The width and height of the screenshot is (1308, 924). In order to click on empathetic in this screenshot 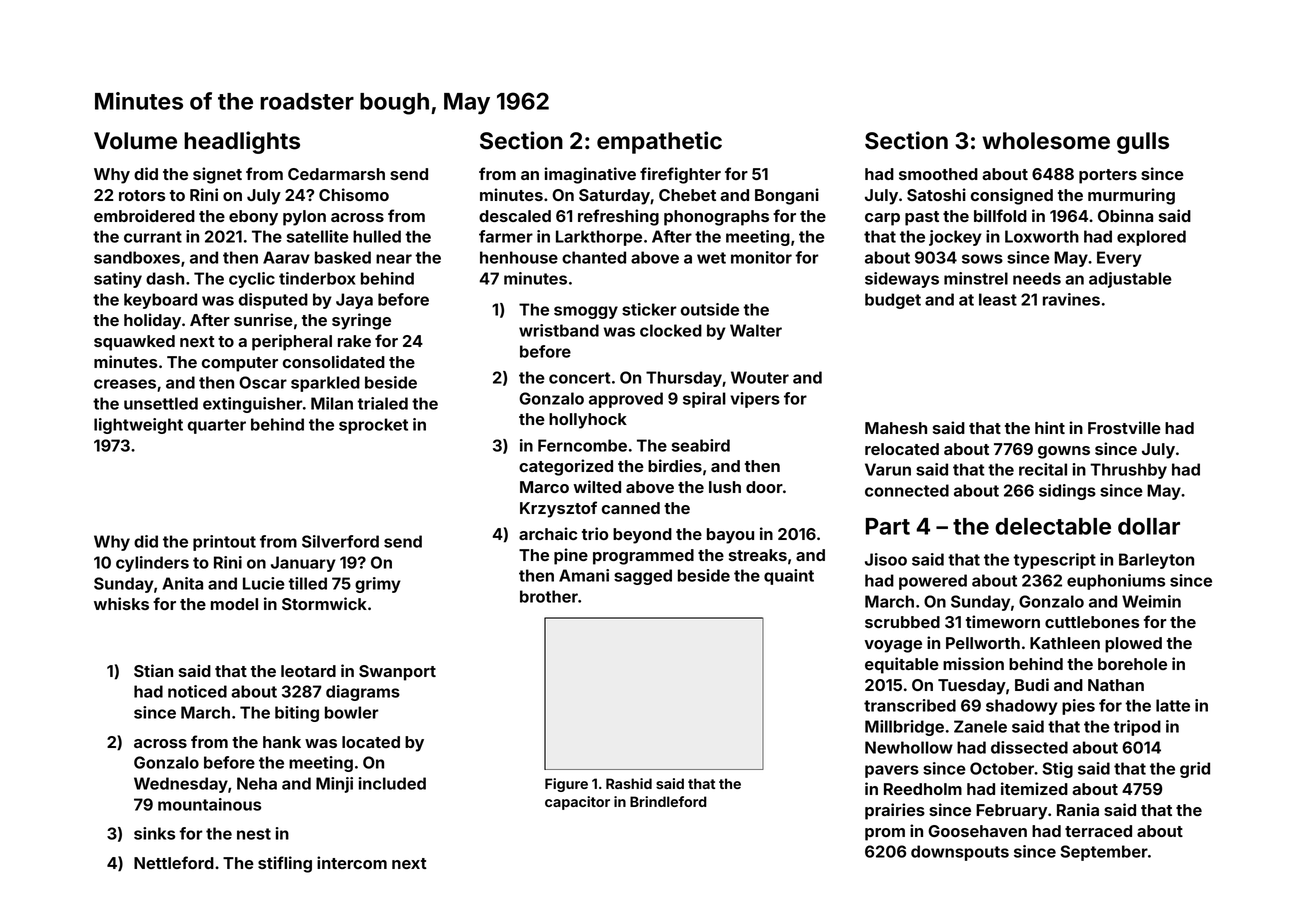, I will do `click(659, 142)`.
